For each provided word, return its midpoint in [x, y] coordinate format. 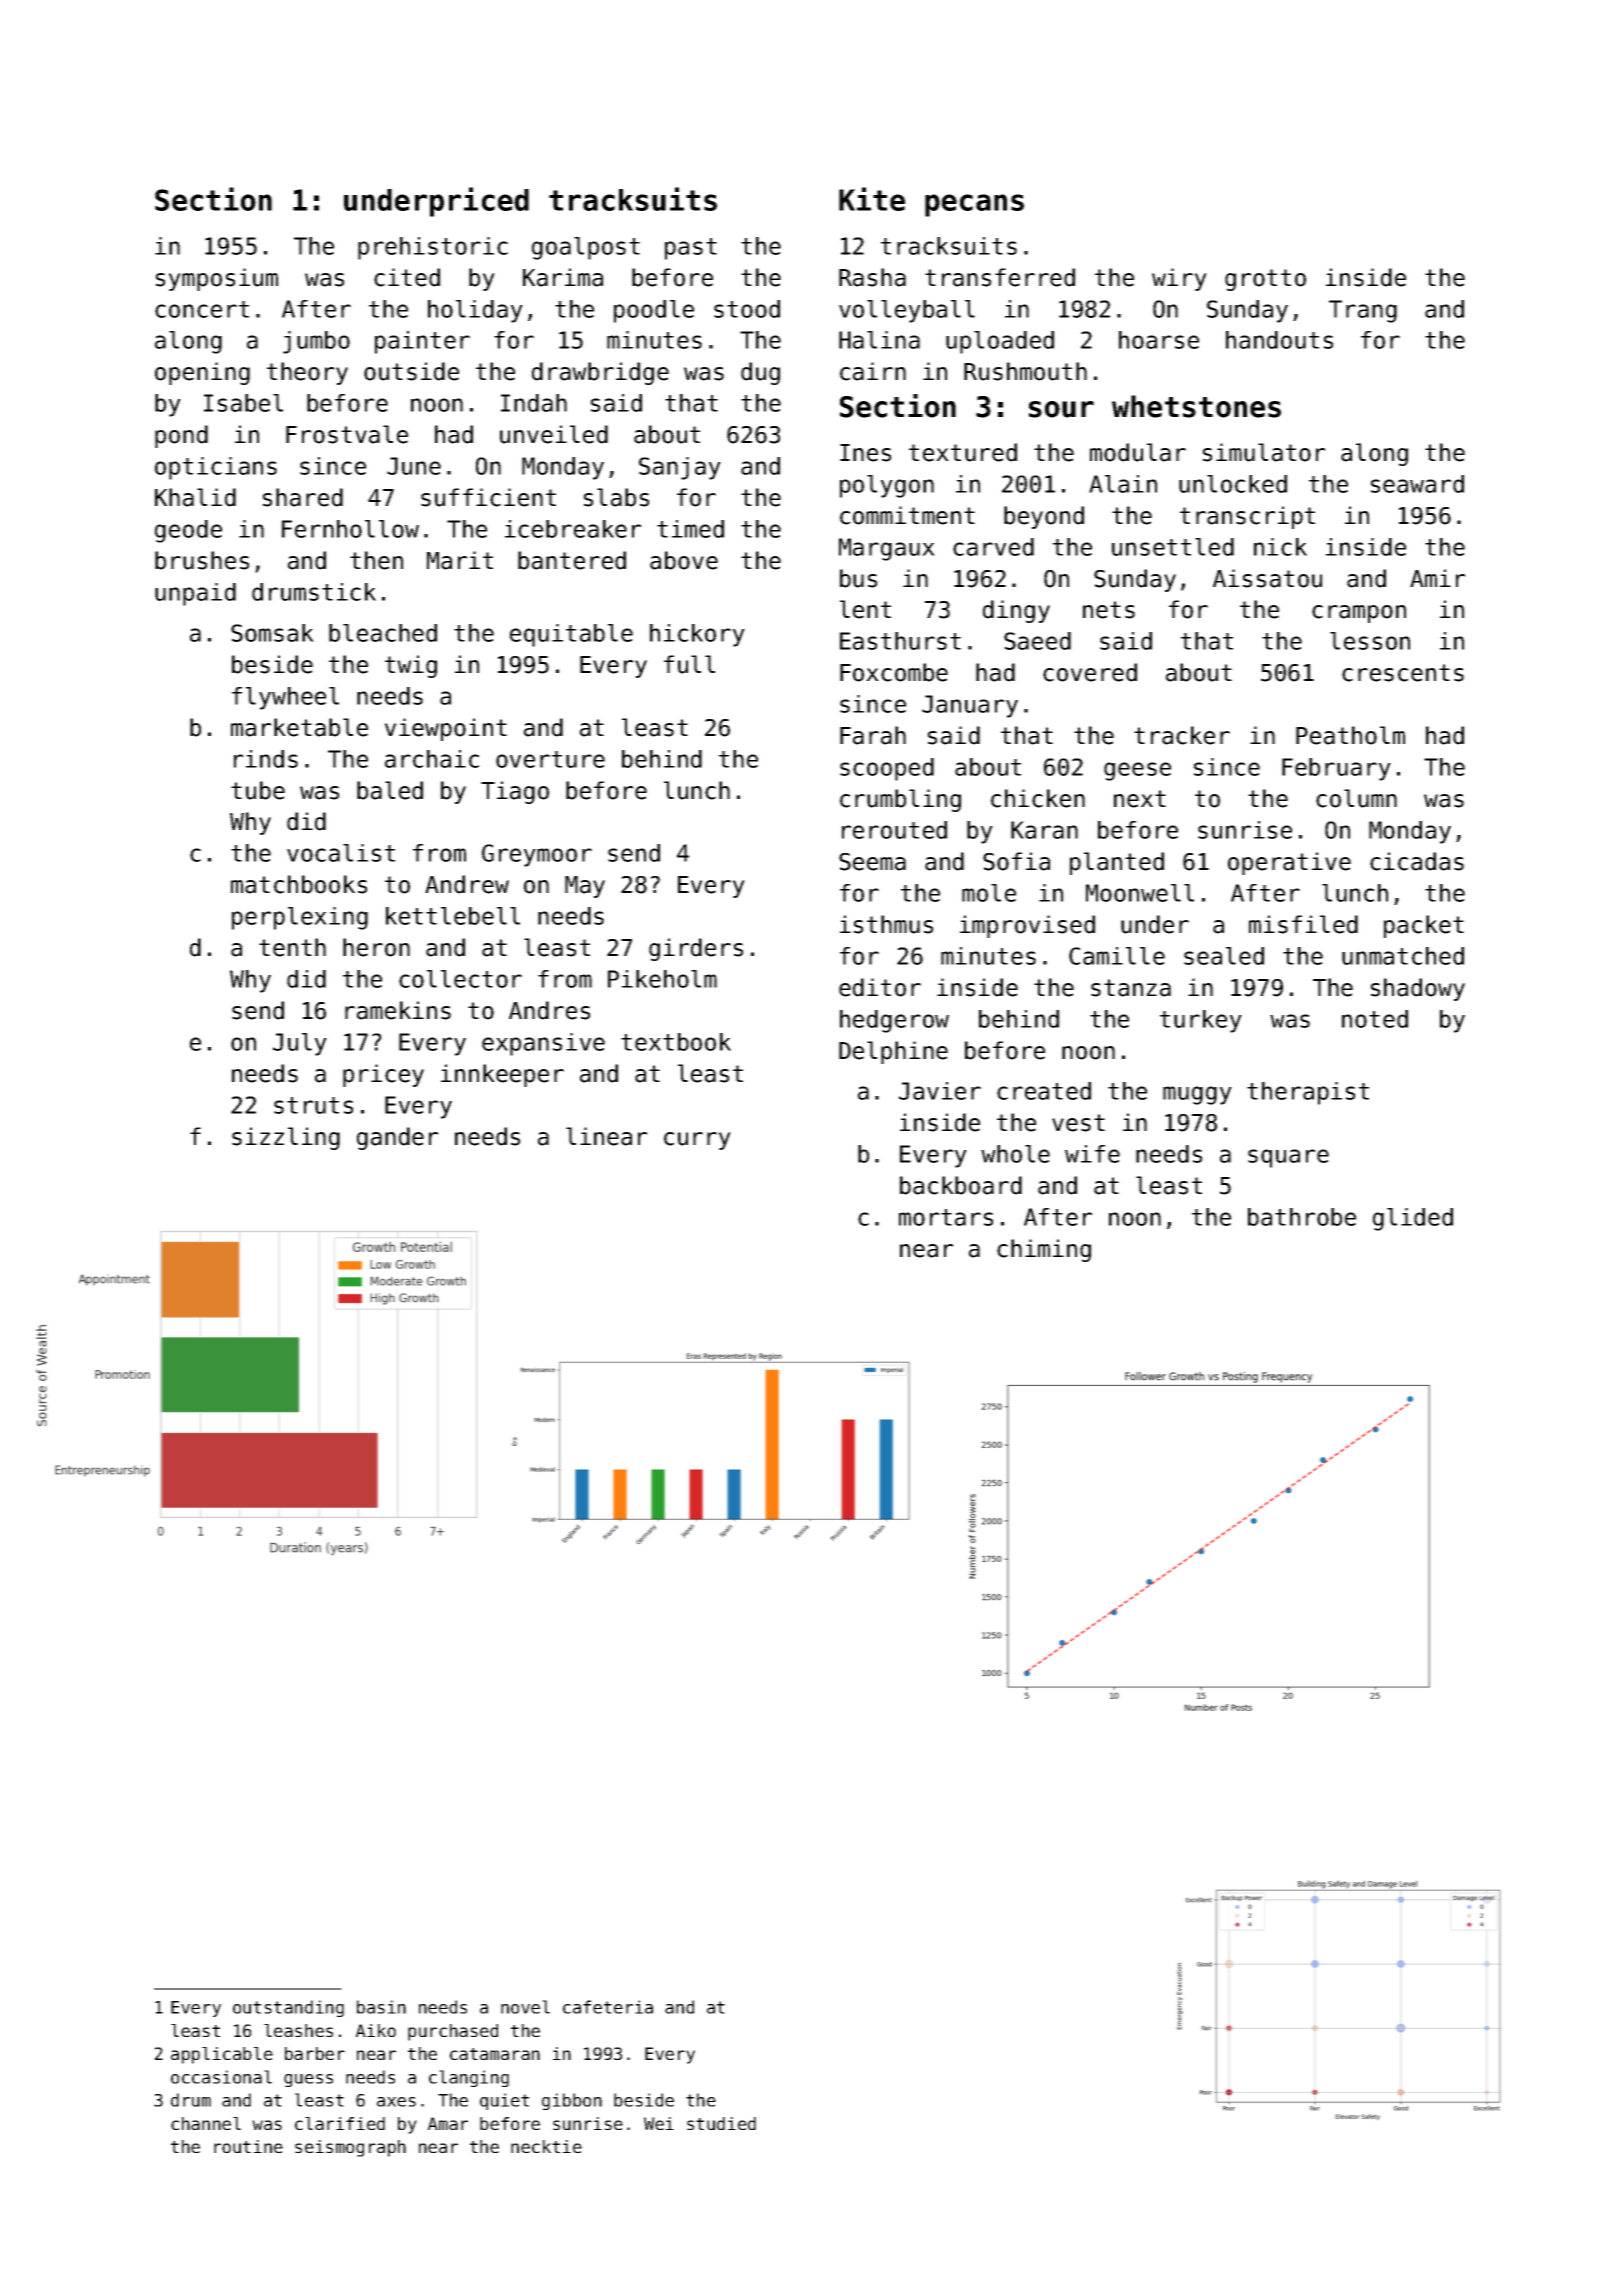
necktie [546, 2146]
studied [721, 2123]
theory [307, 373]
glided [1413, 1219]
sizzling [286, 1138]
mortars [946, 1217]
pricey [383, 1075]
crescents [1403, 673]
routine [248, 2146]
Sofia [1016, 861]
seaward [1417, 484]
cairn [873, 371]
